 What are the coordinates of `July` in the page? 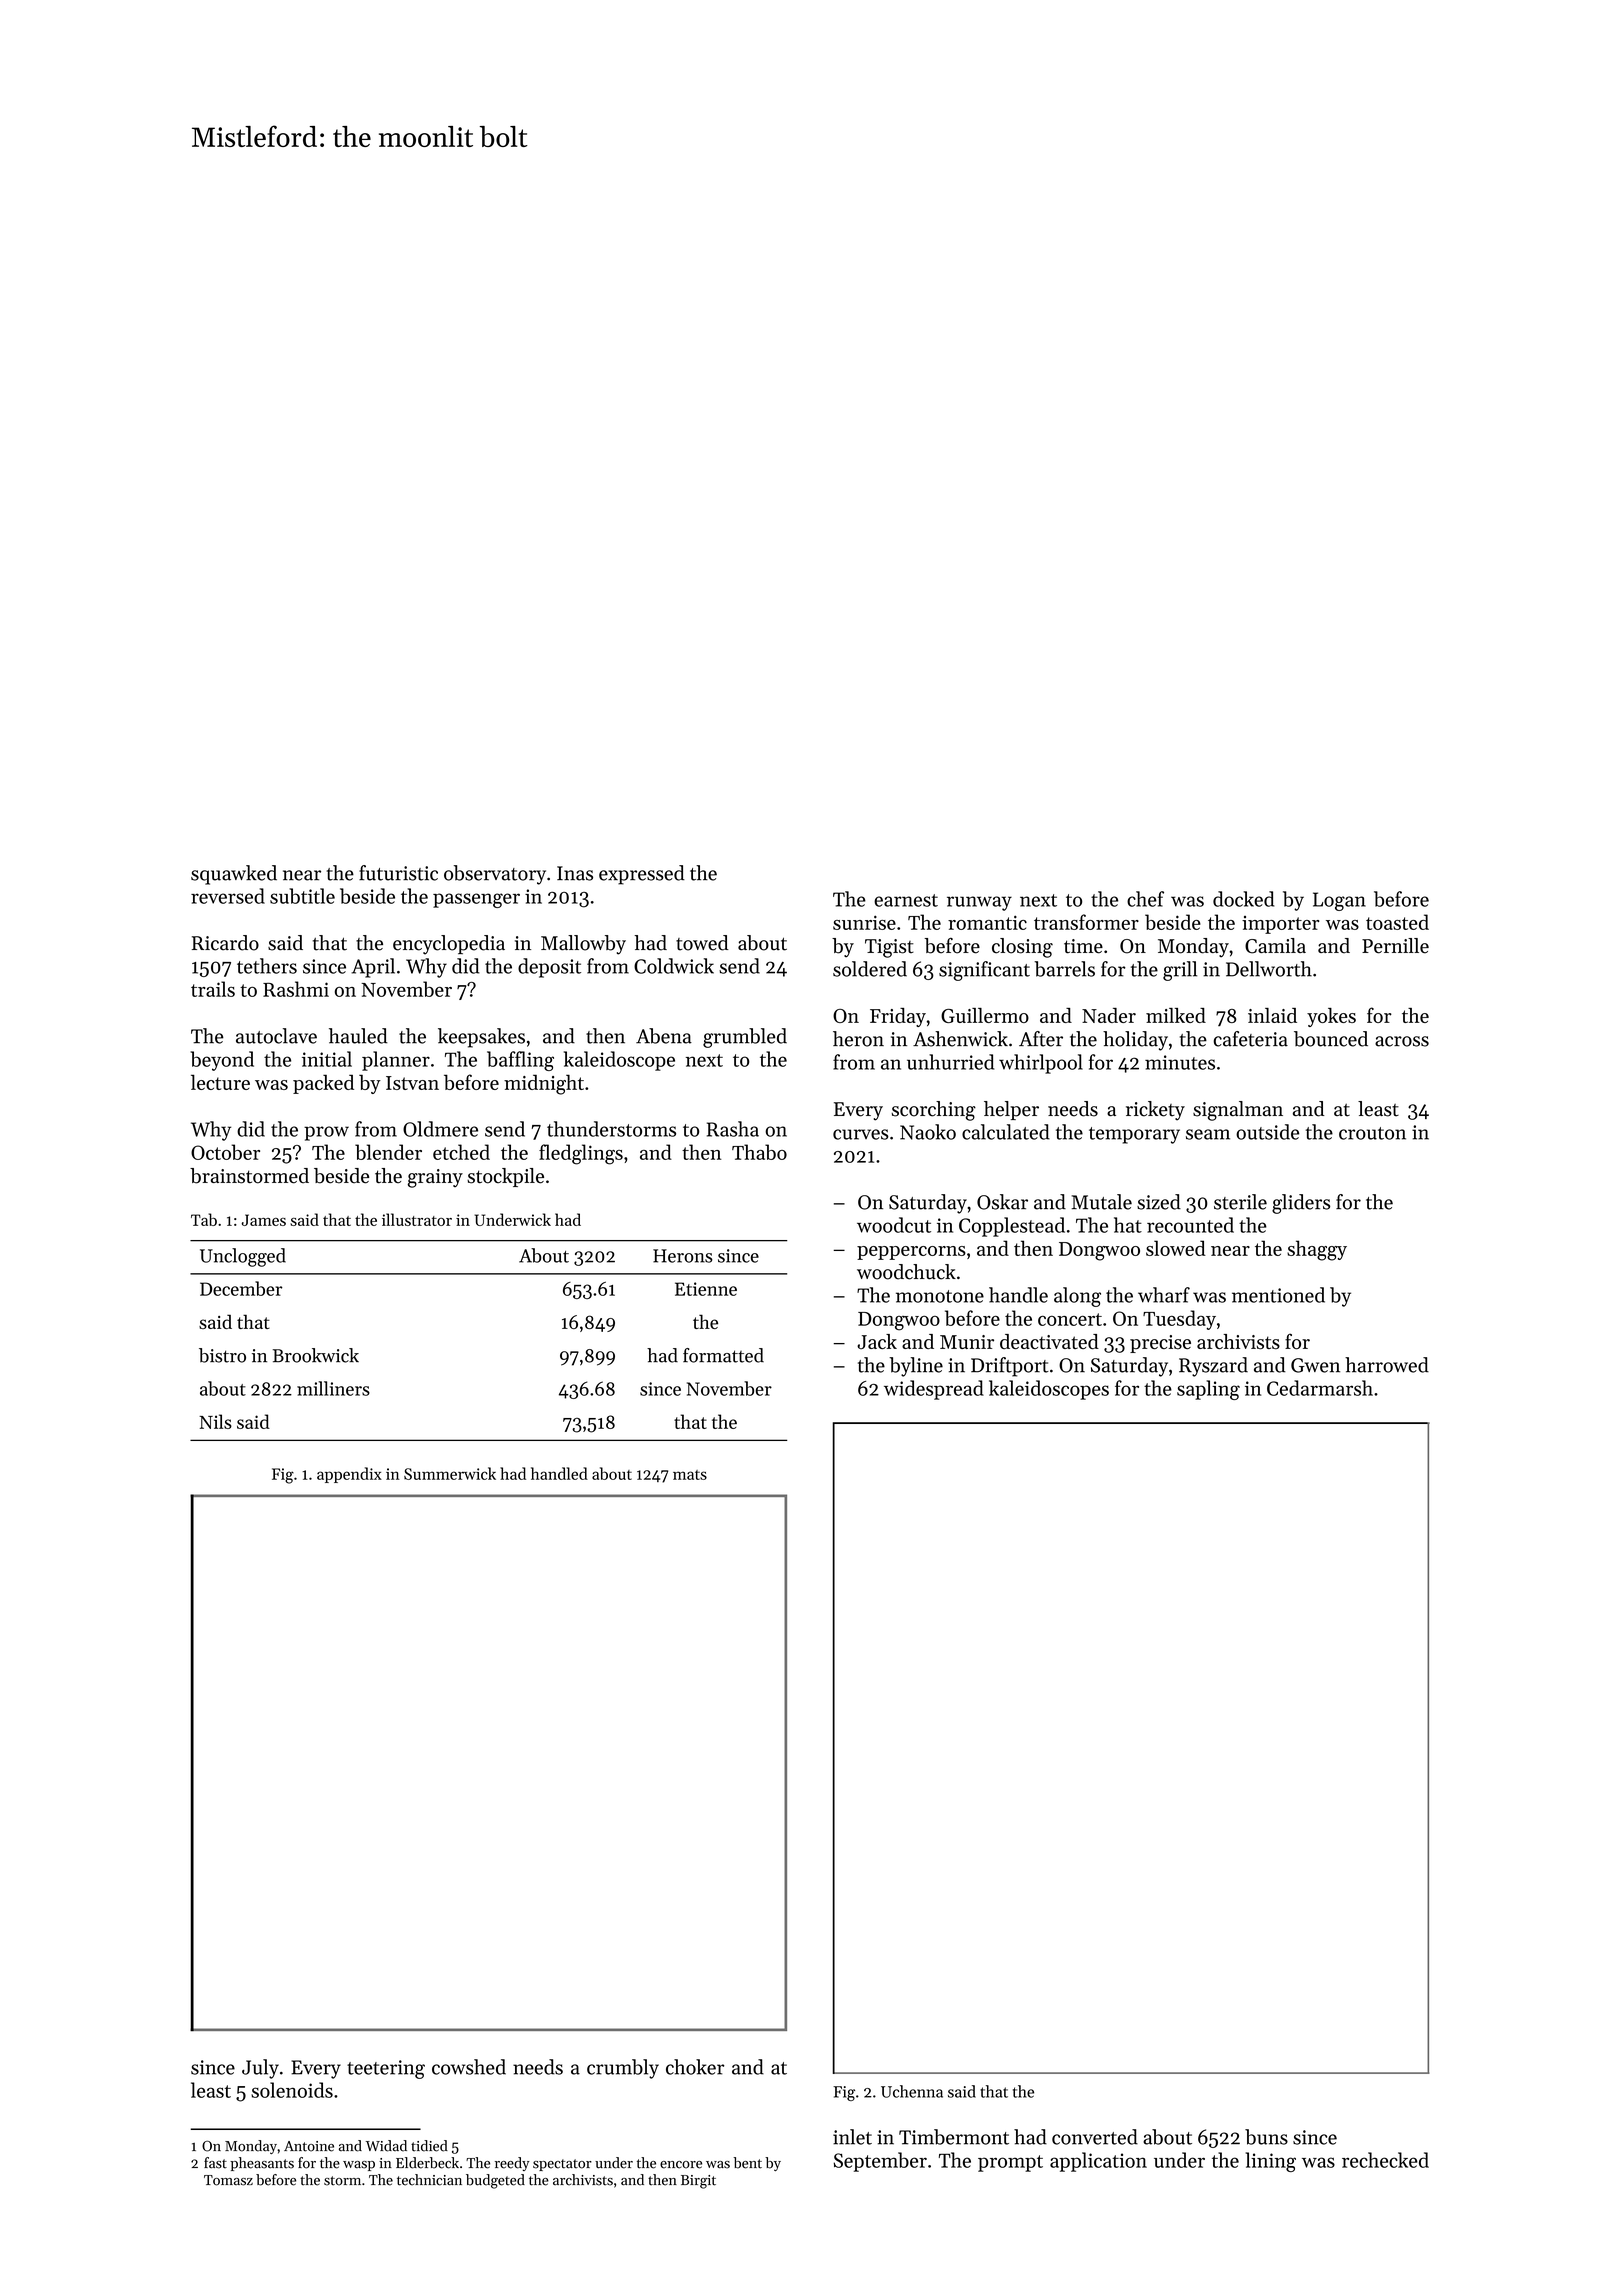 It's located at (260, 2069).
